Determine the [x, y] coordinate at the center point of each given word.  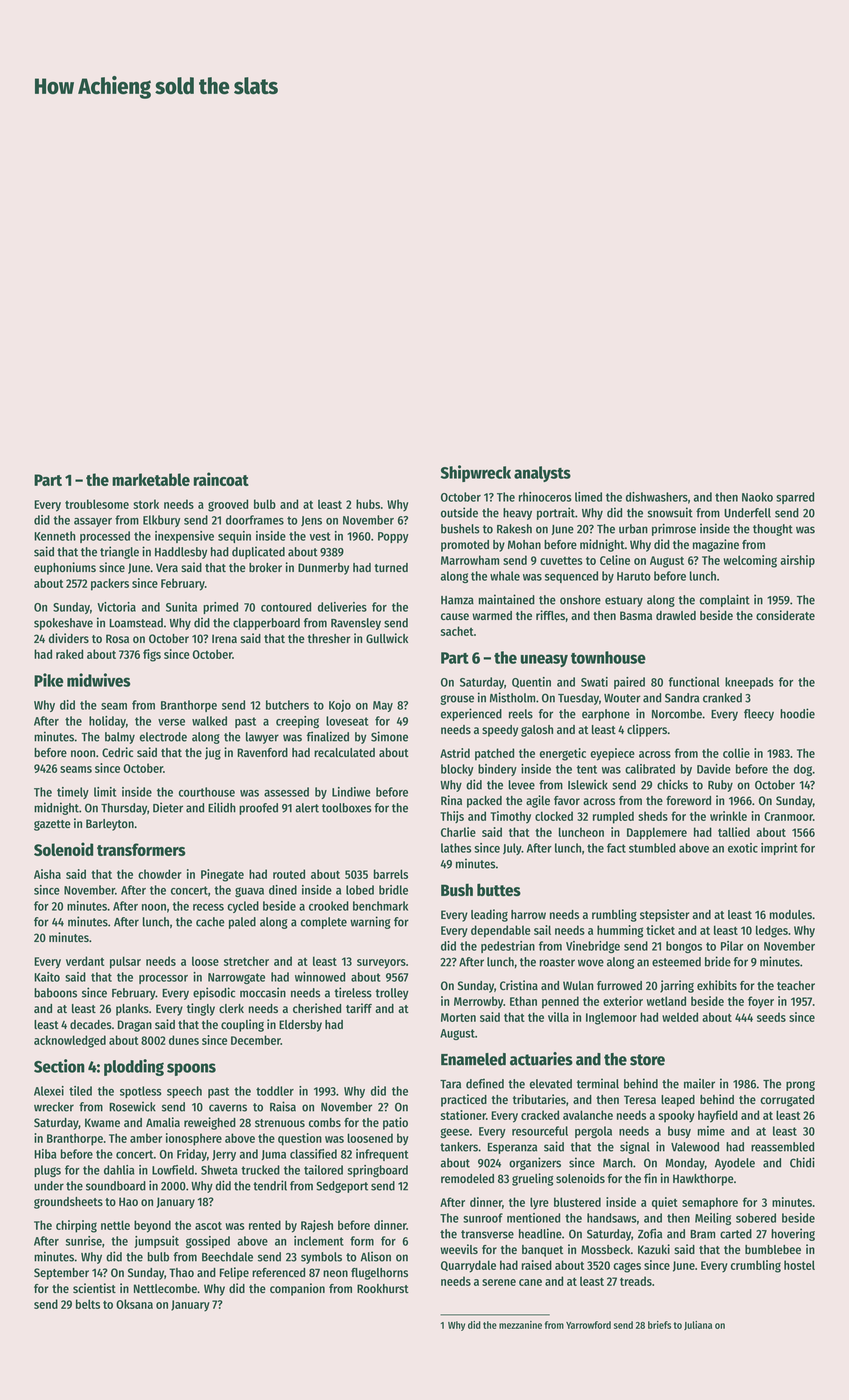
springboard [378, 1171]
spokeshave [63, 624]
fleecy [759, 715]
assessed [286, 792]
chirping [76, 1226]
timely [73, 793]
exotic [743, 848]
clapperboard [266, 624]
